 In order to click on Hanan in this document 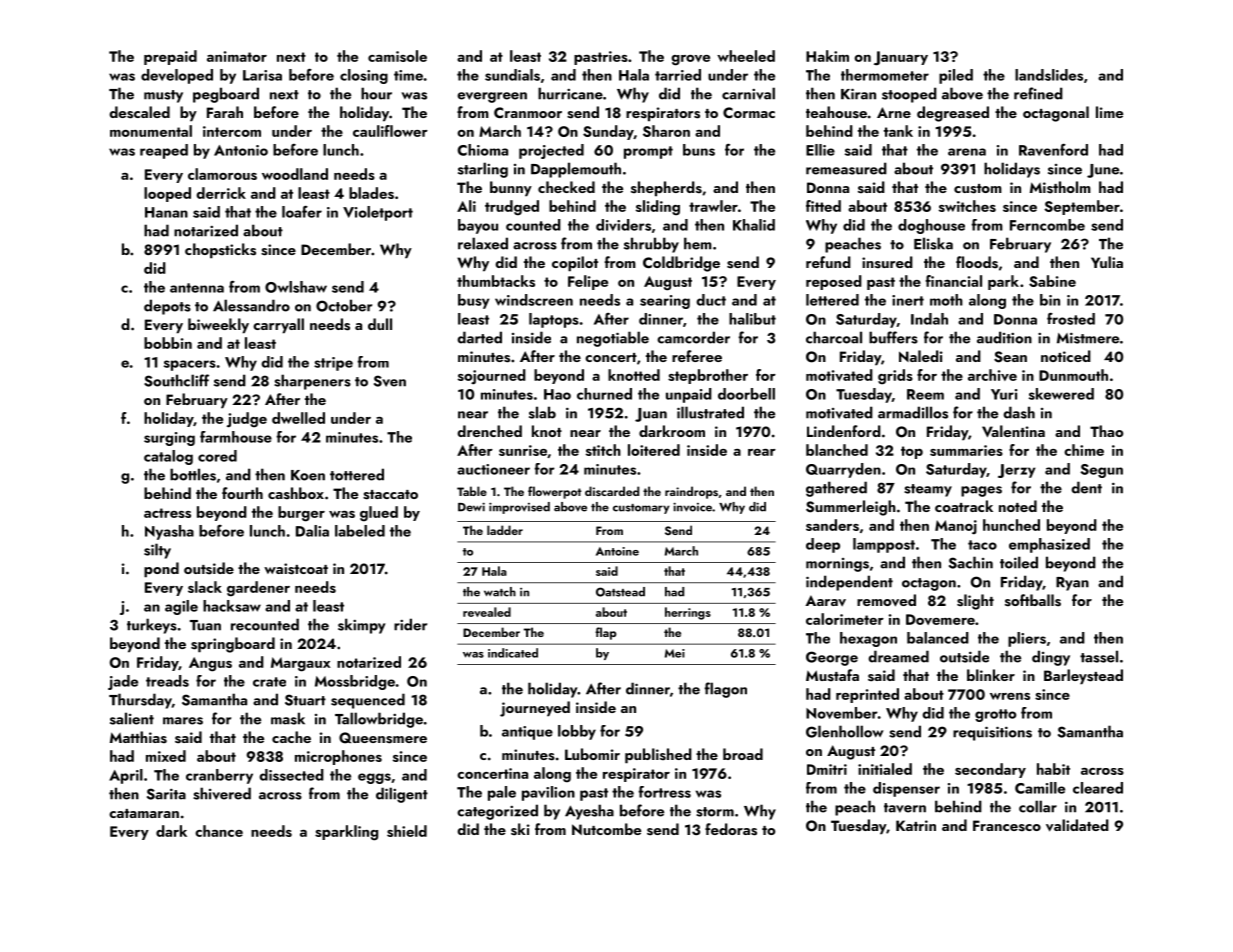, I will do `click(166, 212)`.
